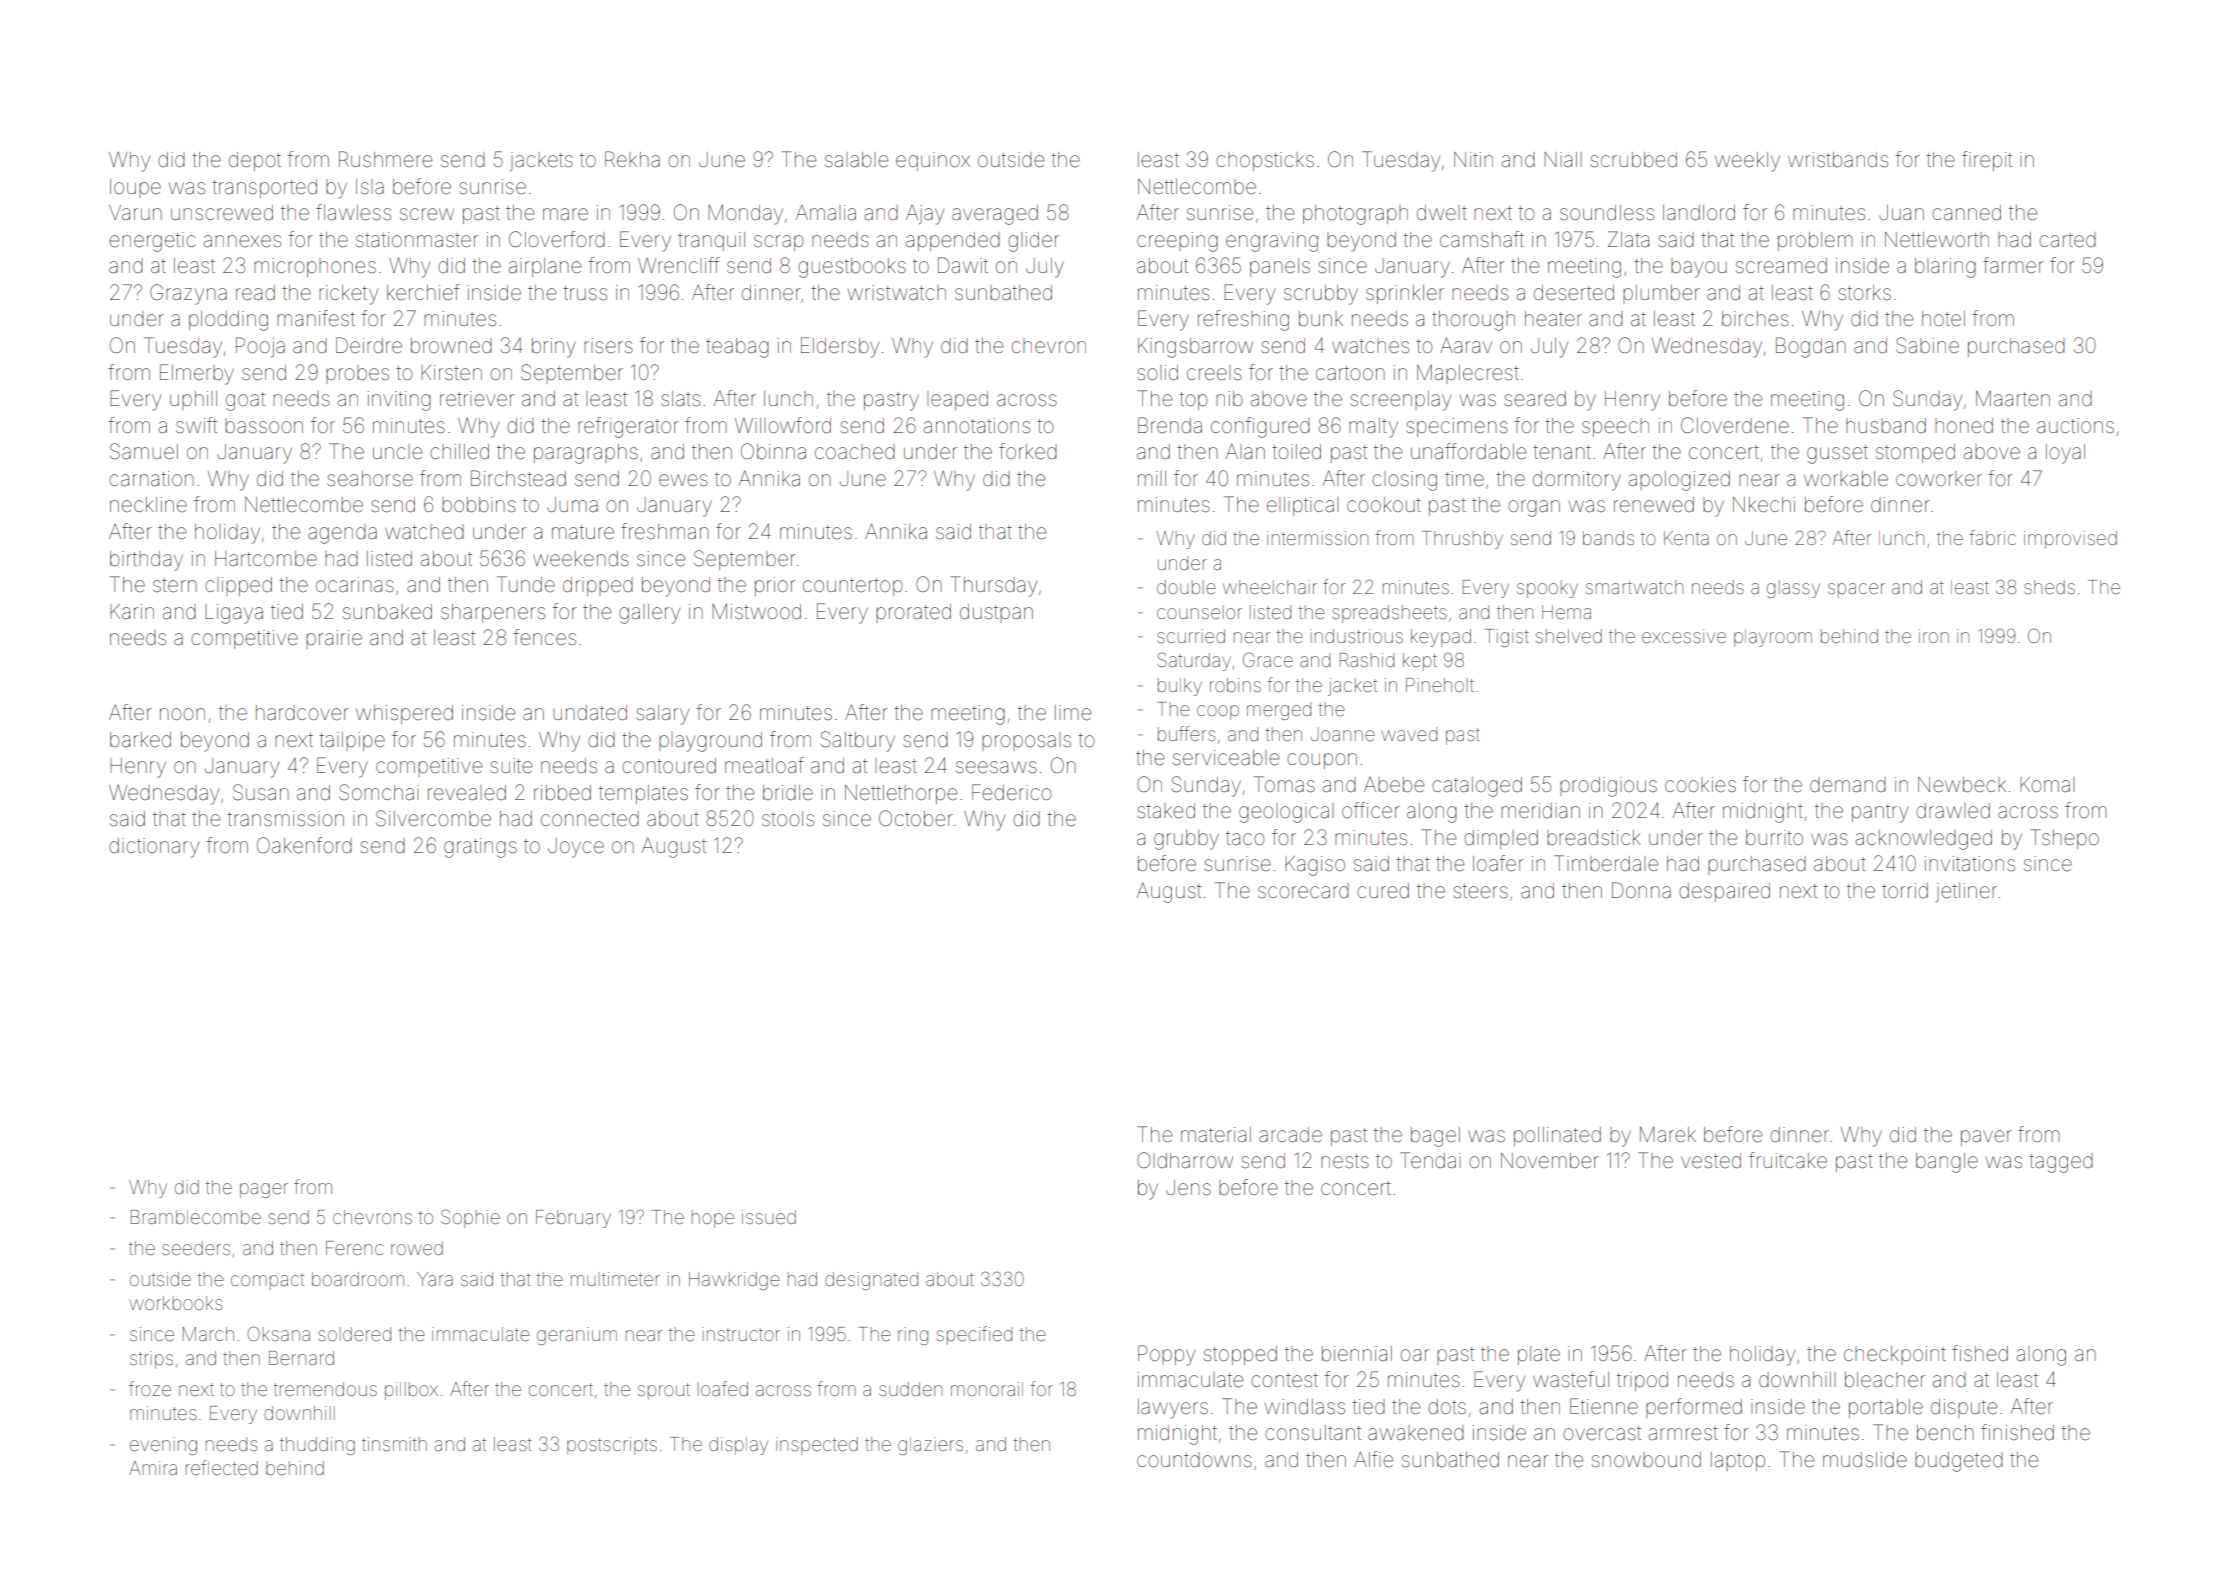 This screenshot has width=2232, height=1578. Describe the element at coordinates (1735, 425) in the screenshot. I see `Cloverdene` at that location.
